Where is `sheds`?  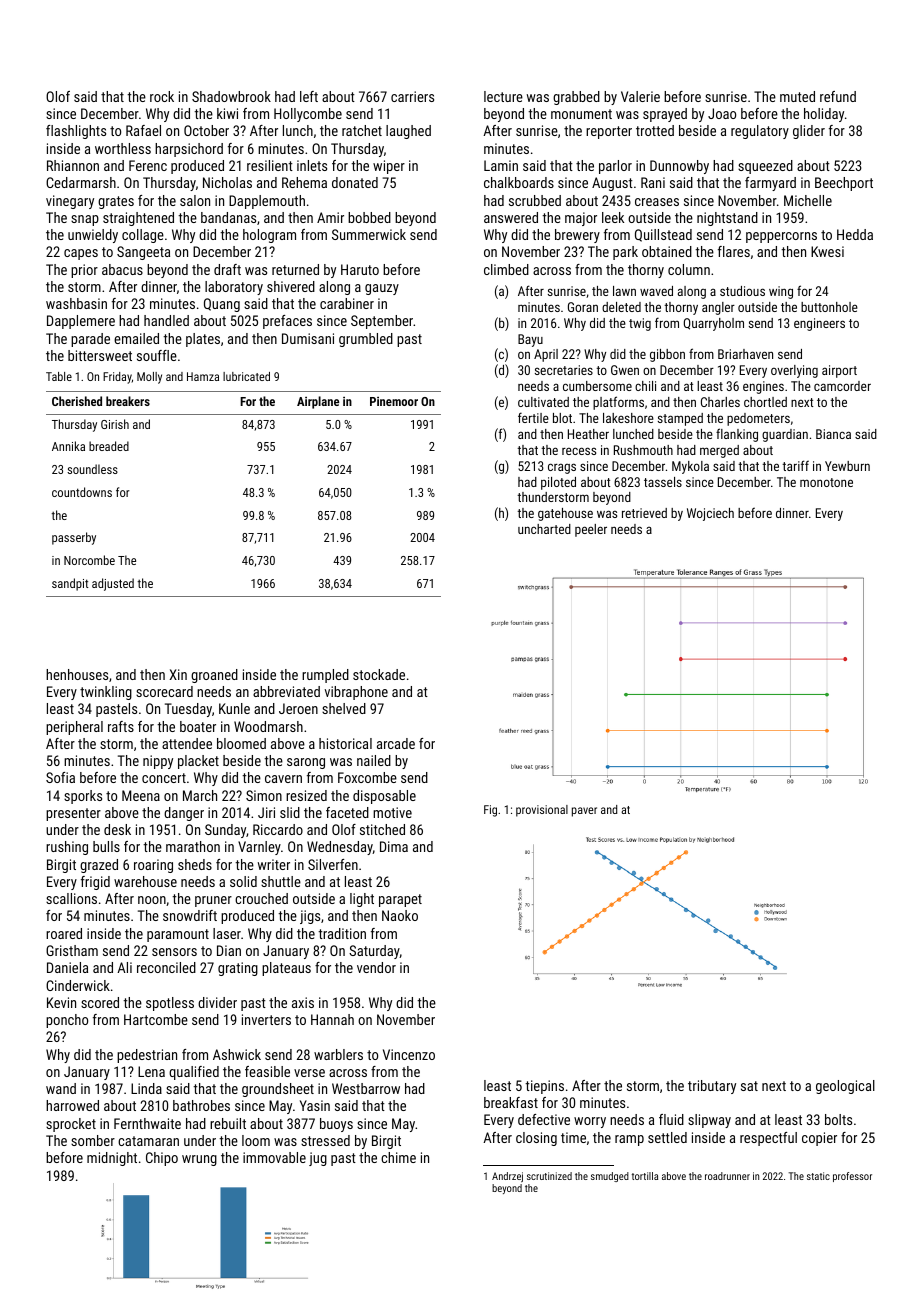
sheds is located at coordinates (195, 864).
